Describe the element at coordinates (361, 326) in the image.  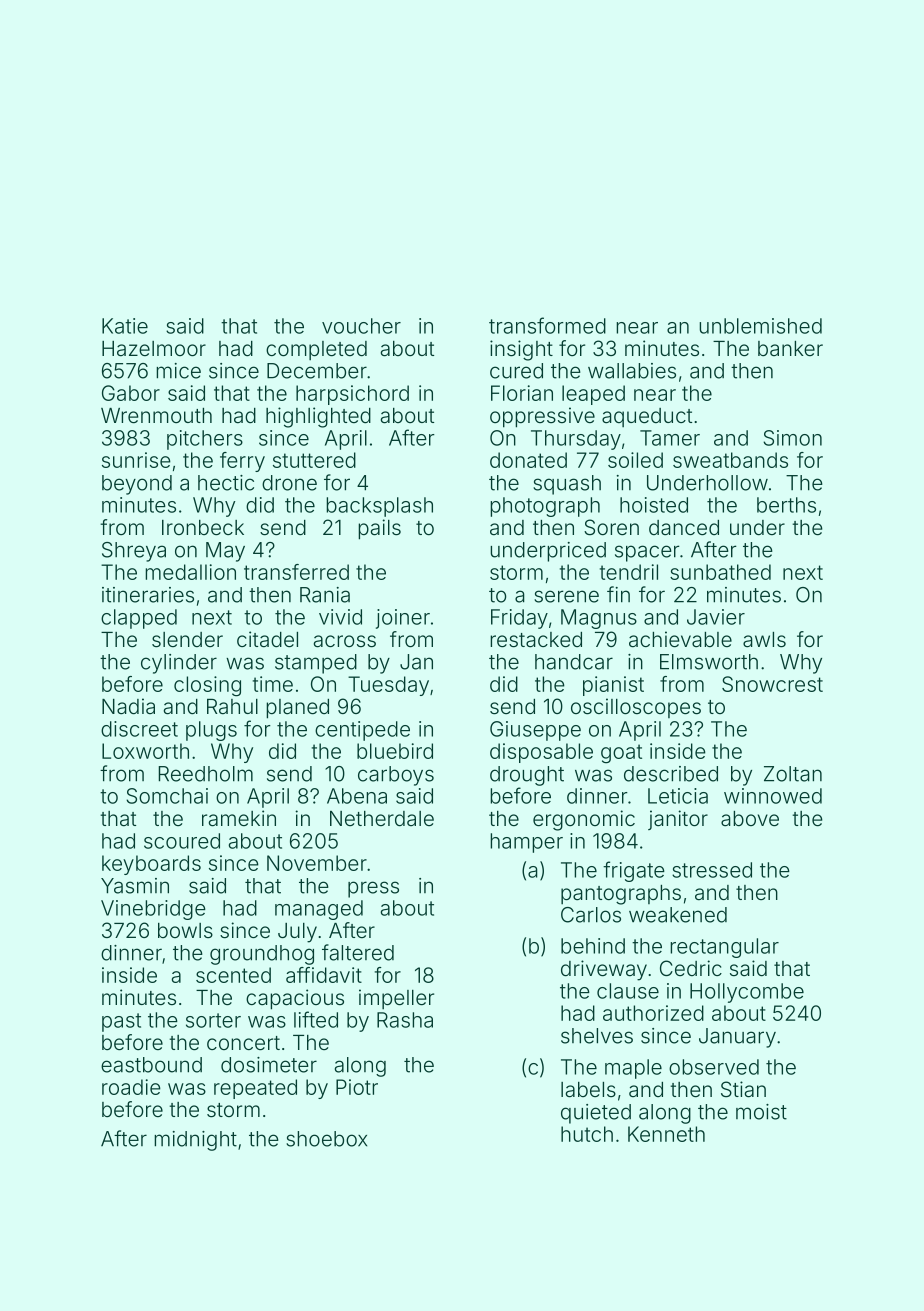
I see `voucher` at that location.
